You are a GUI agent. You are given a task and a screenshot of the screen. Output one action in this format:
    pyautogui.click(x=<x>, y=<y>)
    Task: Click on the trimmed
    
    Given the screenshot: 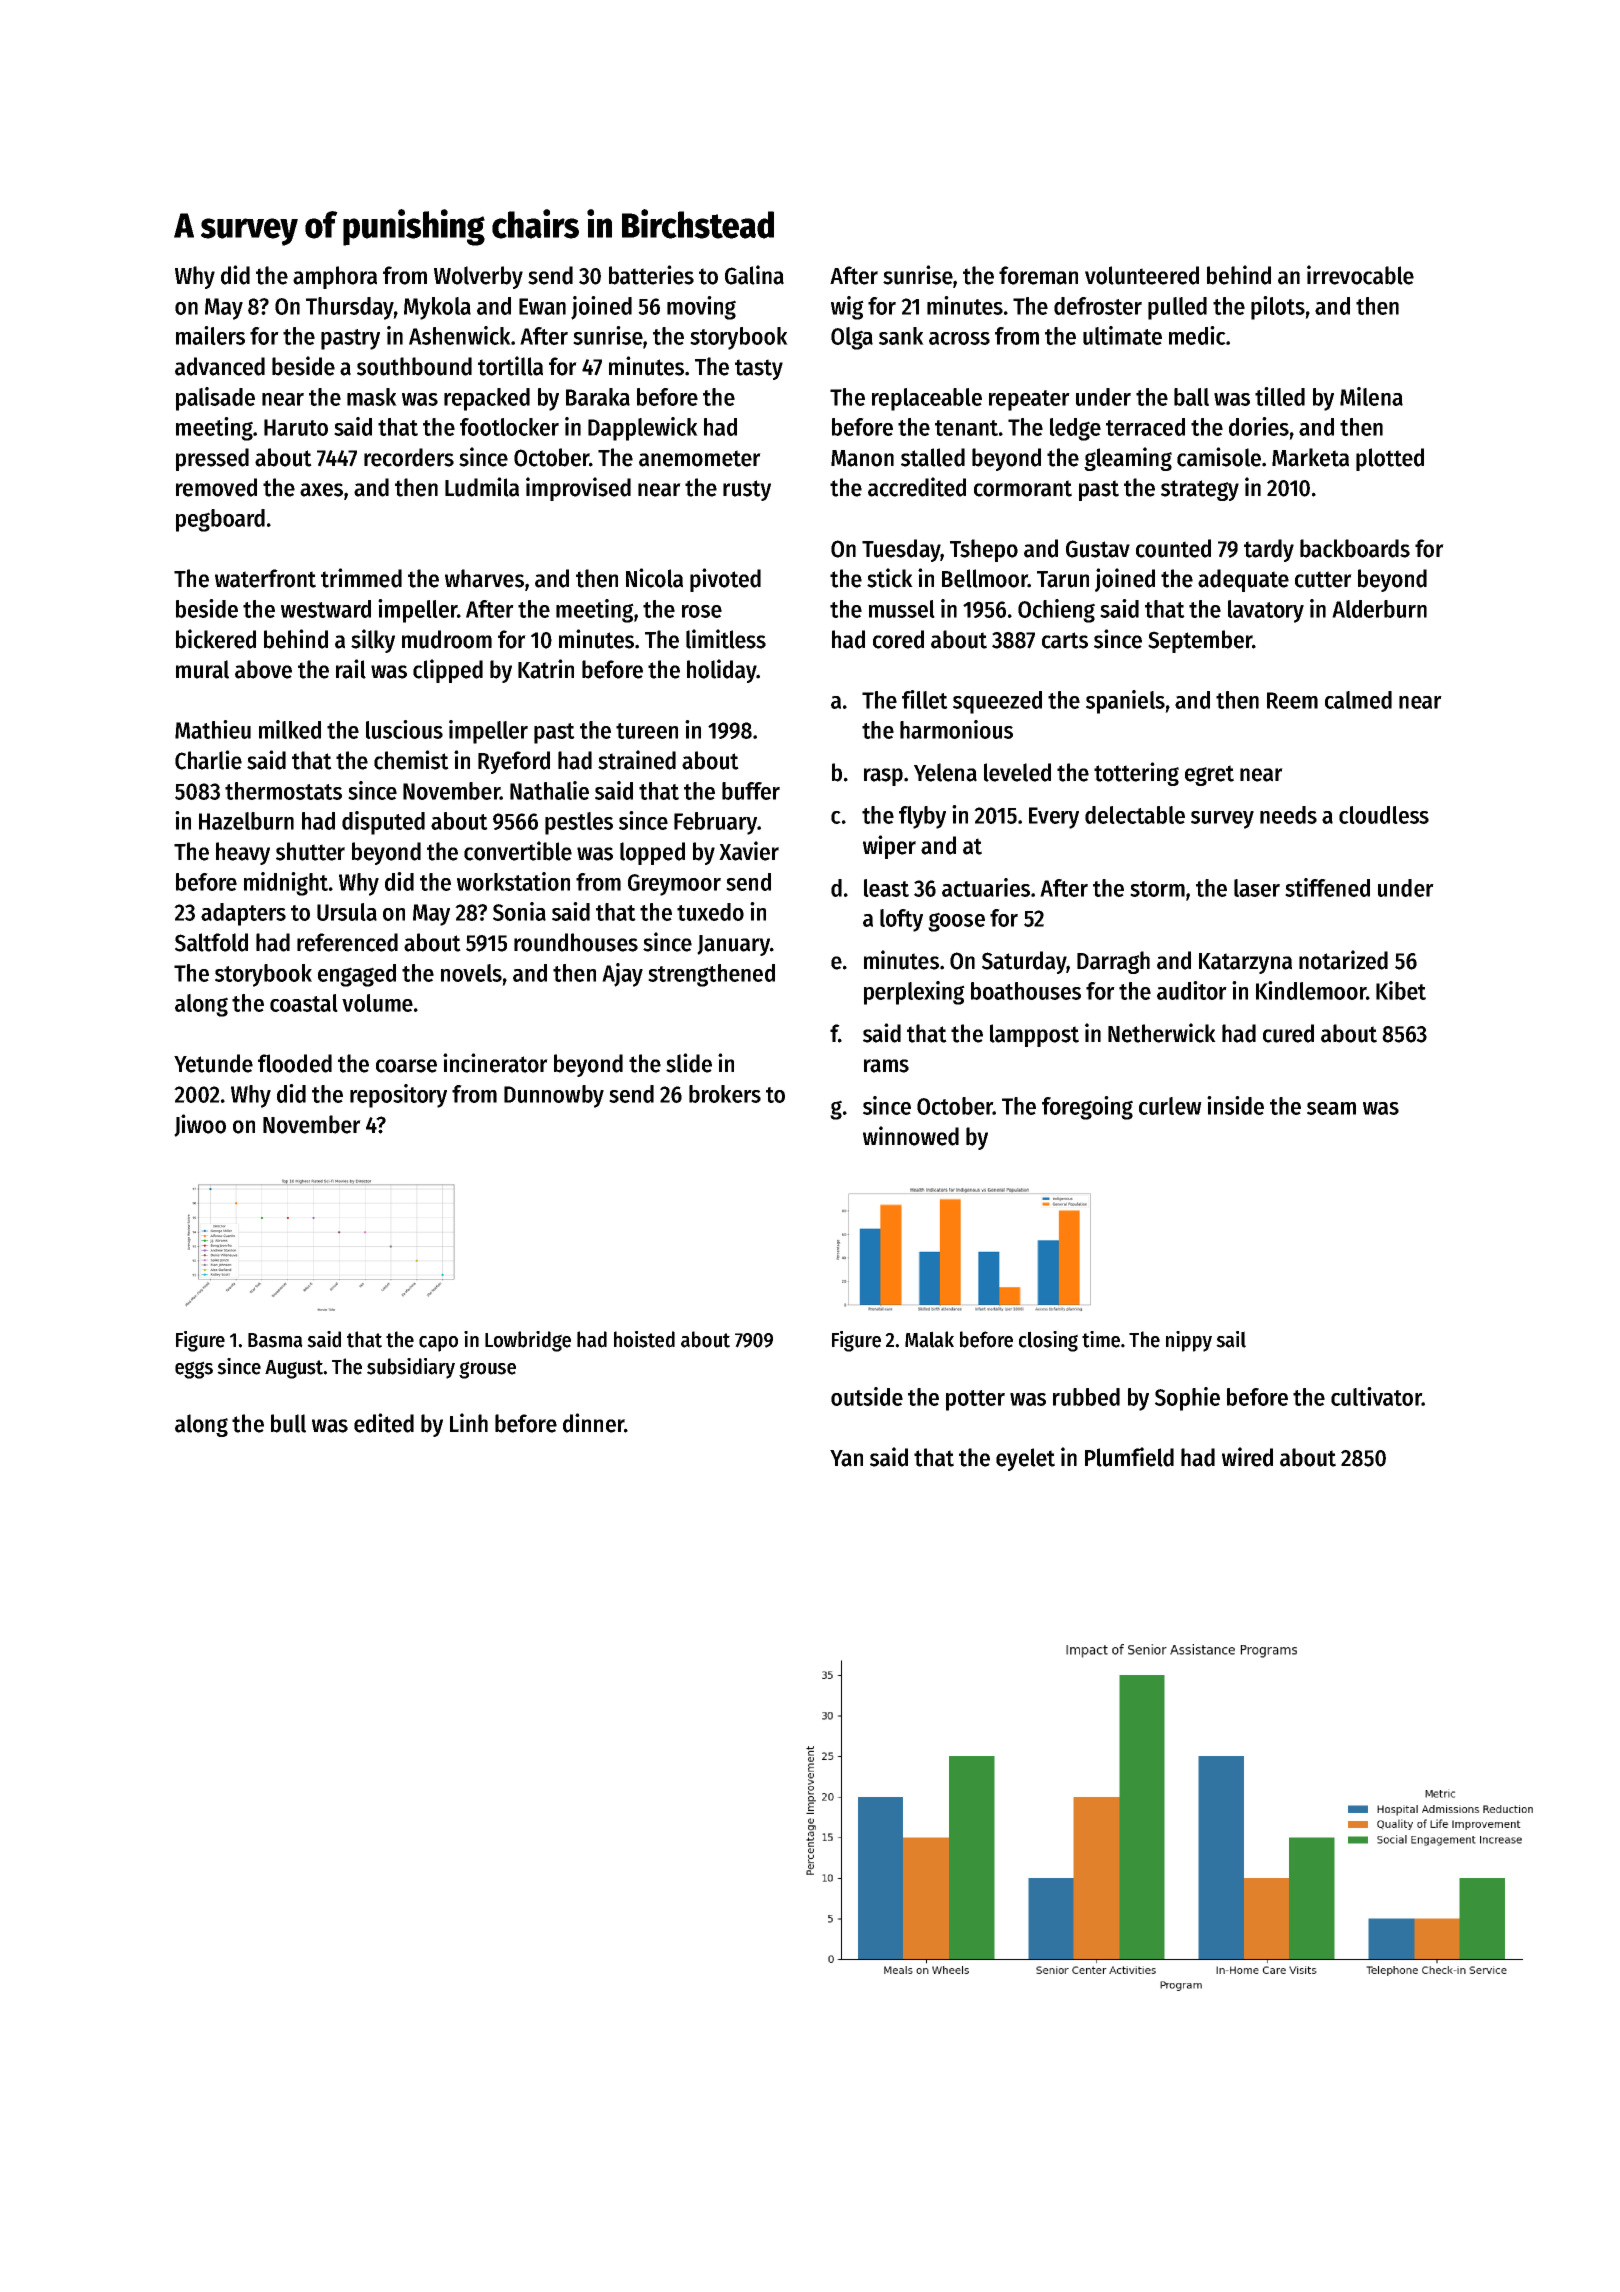 What is the action you would take?
    pyautogui.click(x=361, y=578)
